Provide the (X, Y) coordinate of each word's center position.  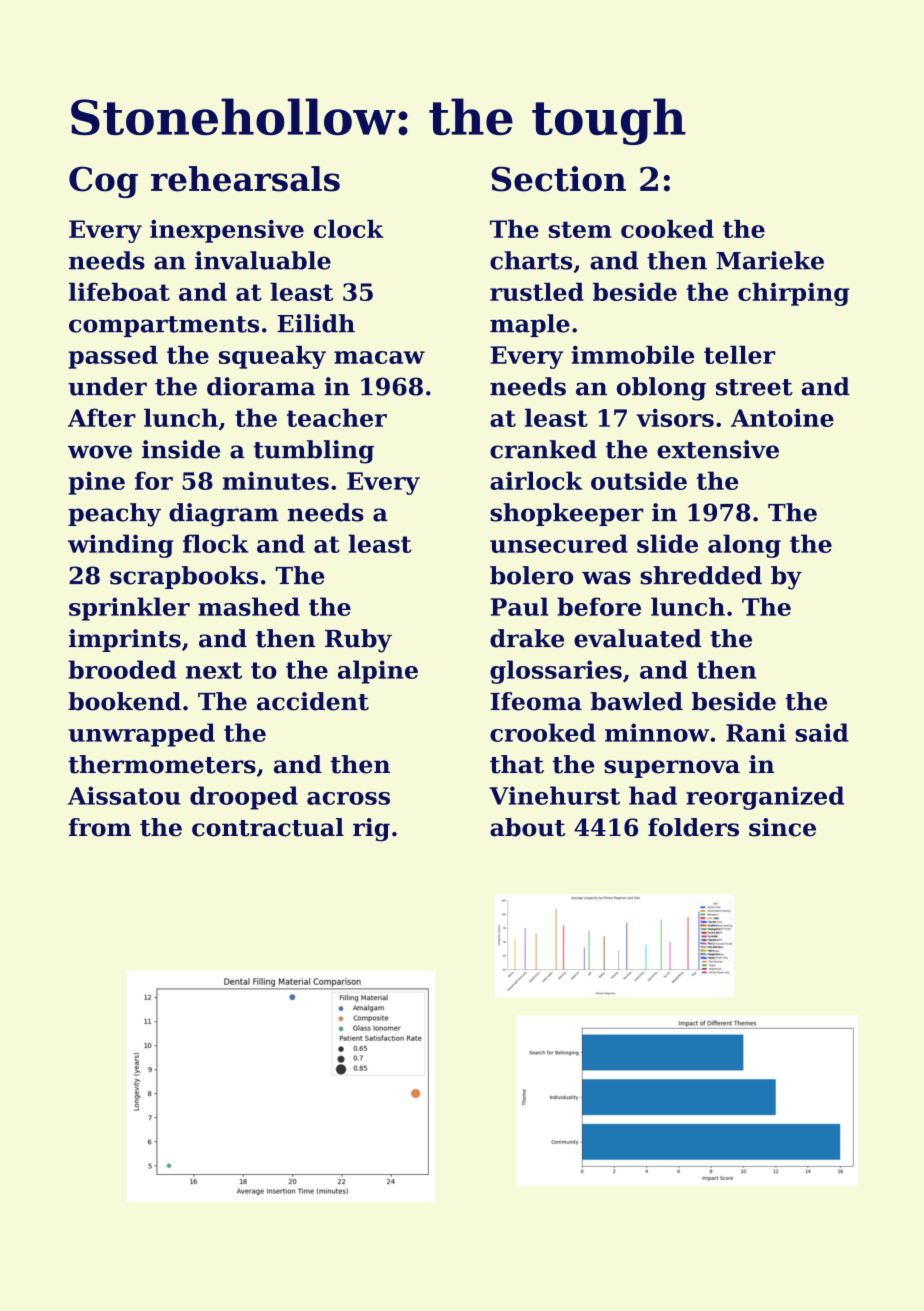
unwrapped (141, 735)
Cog (103, 182)
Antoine (782, 417)
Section (559, 179)
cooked (667, 229)
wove (100, 452)
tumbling (313, 452)
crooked (543, 732)
